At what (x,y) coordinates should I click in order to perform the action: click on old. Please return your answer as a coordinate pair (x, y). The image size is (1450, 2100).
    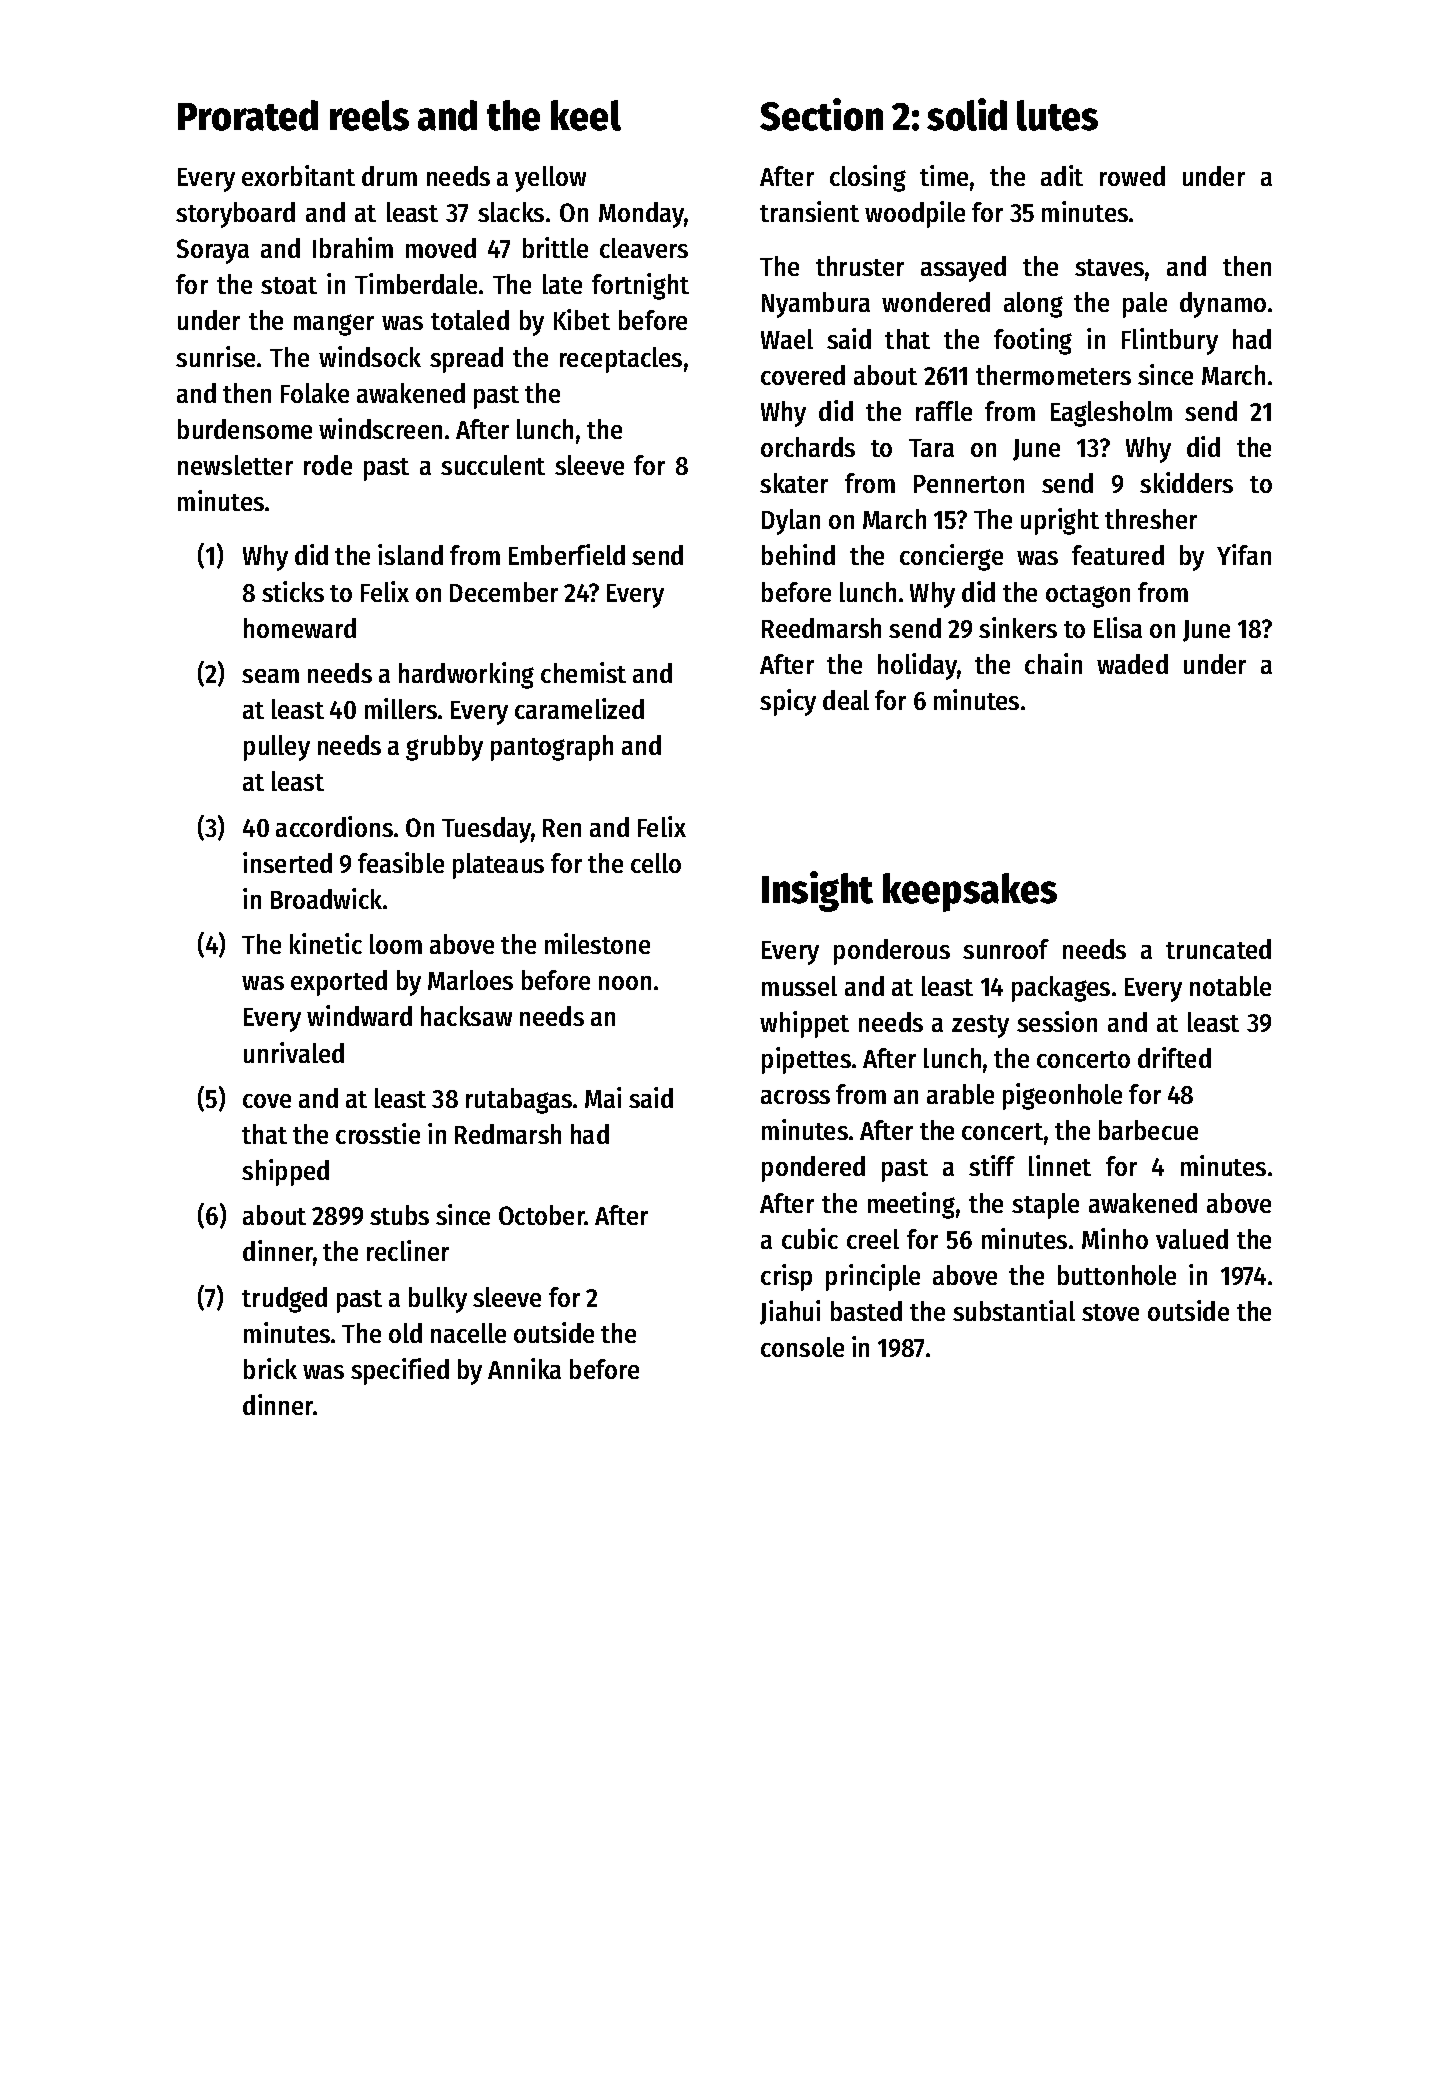
    Looking at the image, I should click on (405, 1333).
